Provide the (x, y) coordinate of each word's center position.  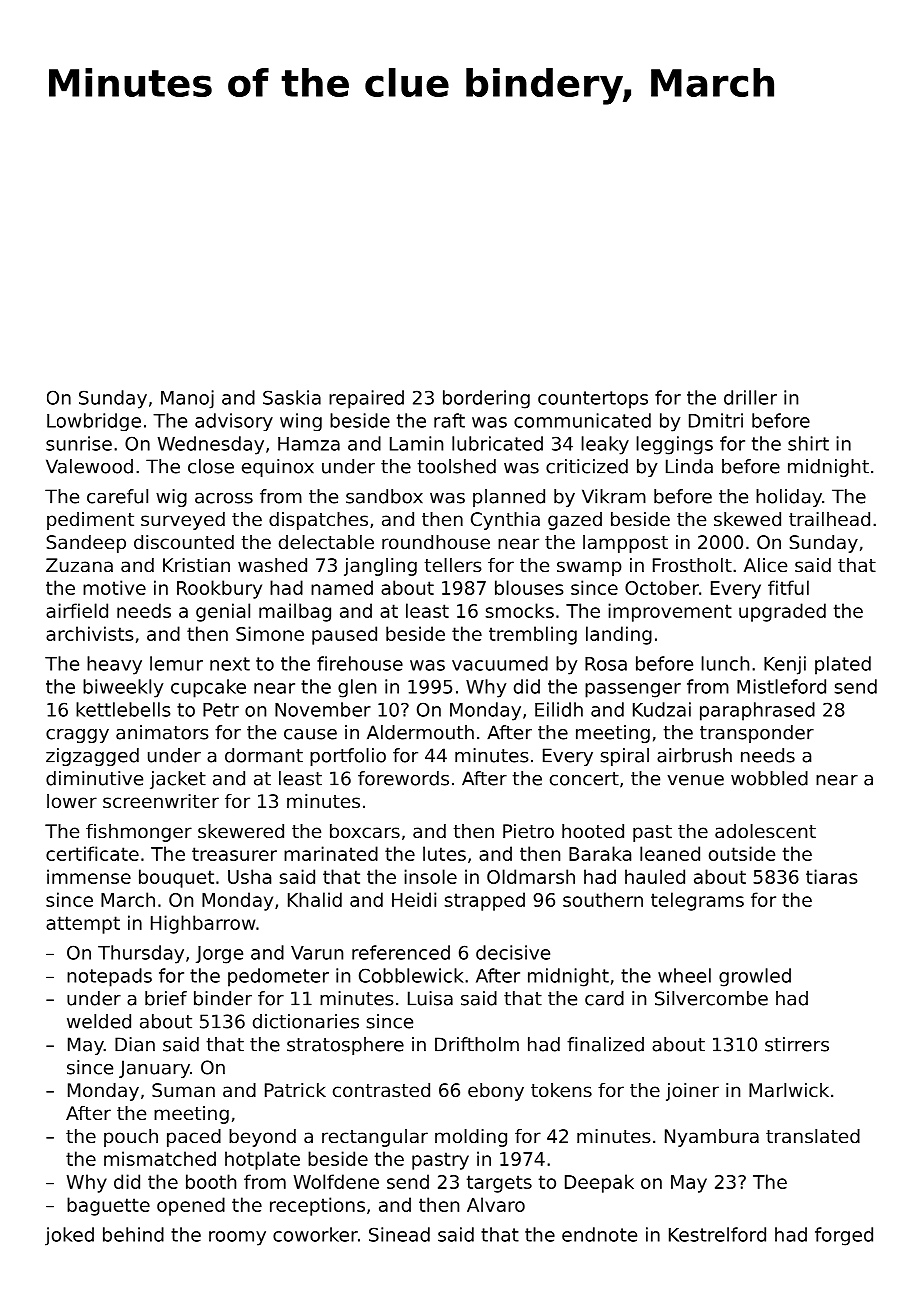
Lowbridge (94, 422)
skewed (747, 519)
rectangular (375, 1138)
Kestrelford (717, 1234)
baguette (108, 1206)
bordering (486, 399)
